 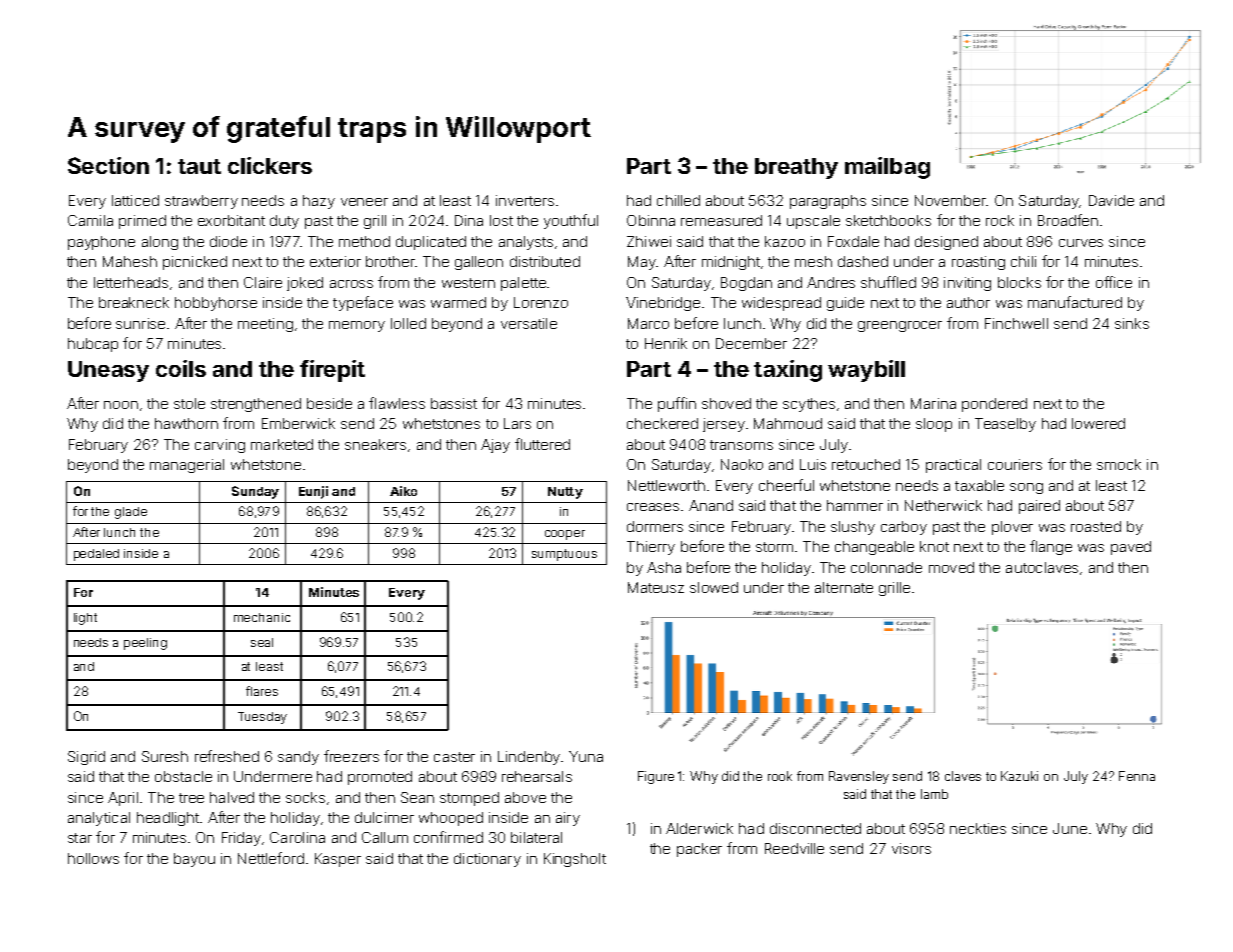 What do you see at coordinates (525, 200) in the screenshot?
I see `inverters` at bounding box center [525, 200].
